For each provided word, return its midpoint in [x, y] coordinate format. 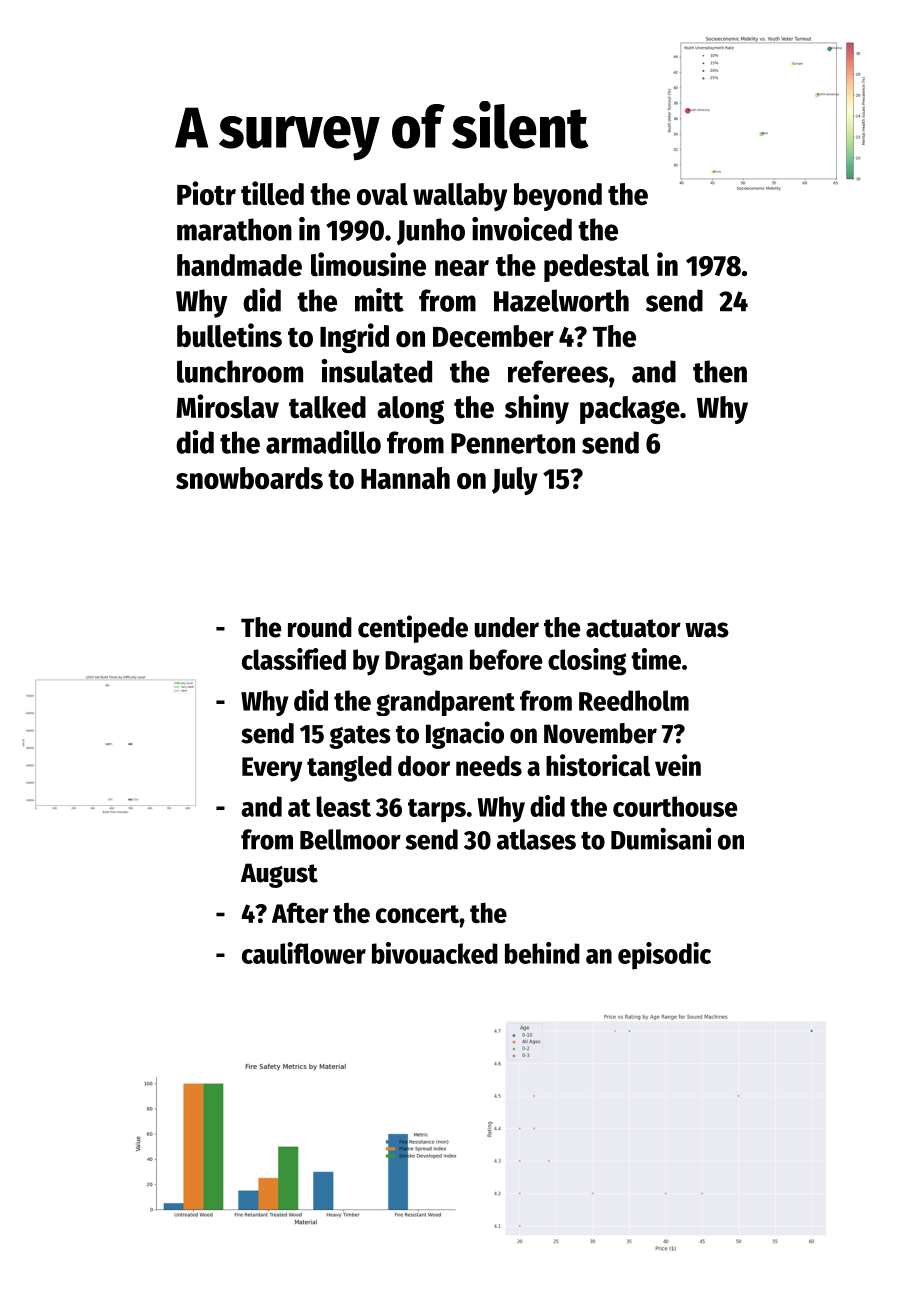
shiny [537, 409]
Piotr [206, 193]
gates [360, 737]
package [630, 410]
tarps [437, 811]
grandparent [445, 703]
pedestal [596, 268]
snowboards [249, 478]
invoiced [522, 229]
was [707, 630]
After [300, 912]
